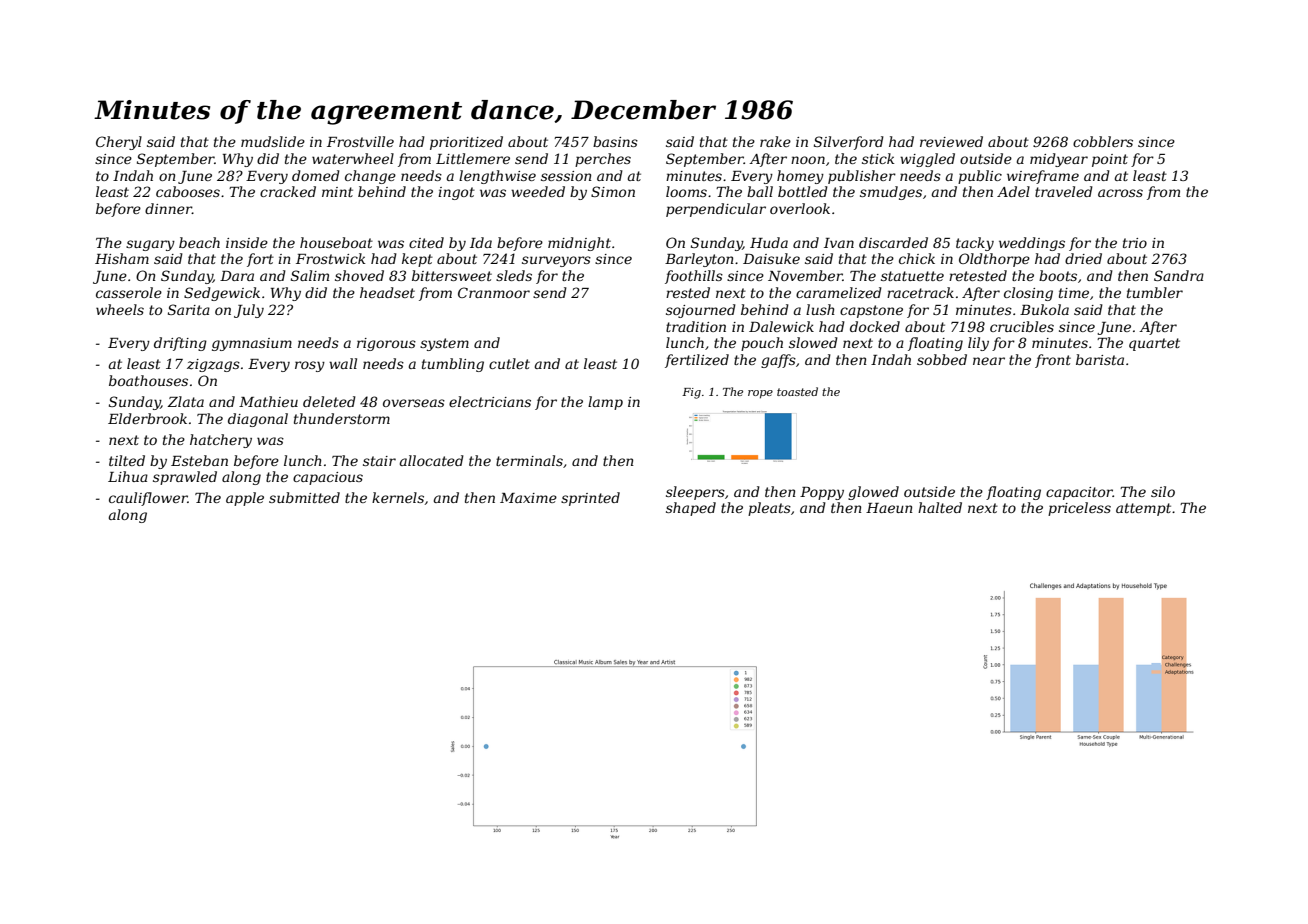 This page has height=924, width=1308. I want to click on sprawled, so click(185, 478).
